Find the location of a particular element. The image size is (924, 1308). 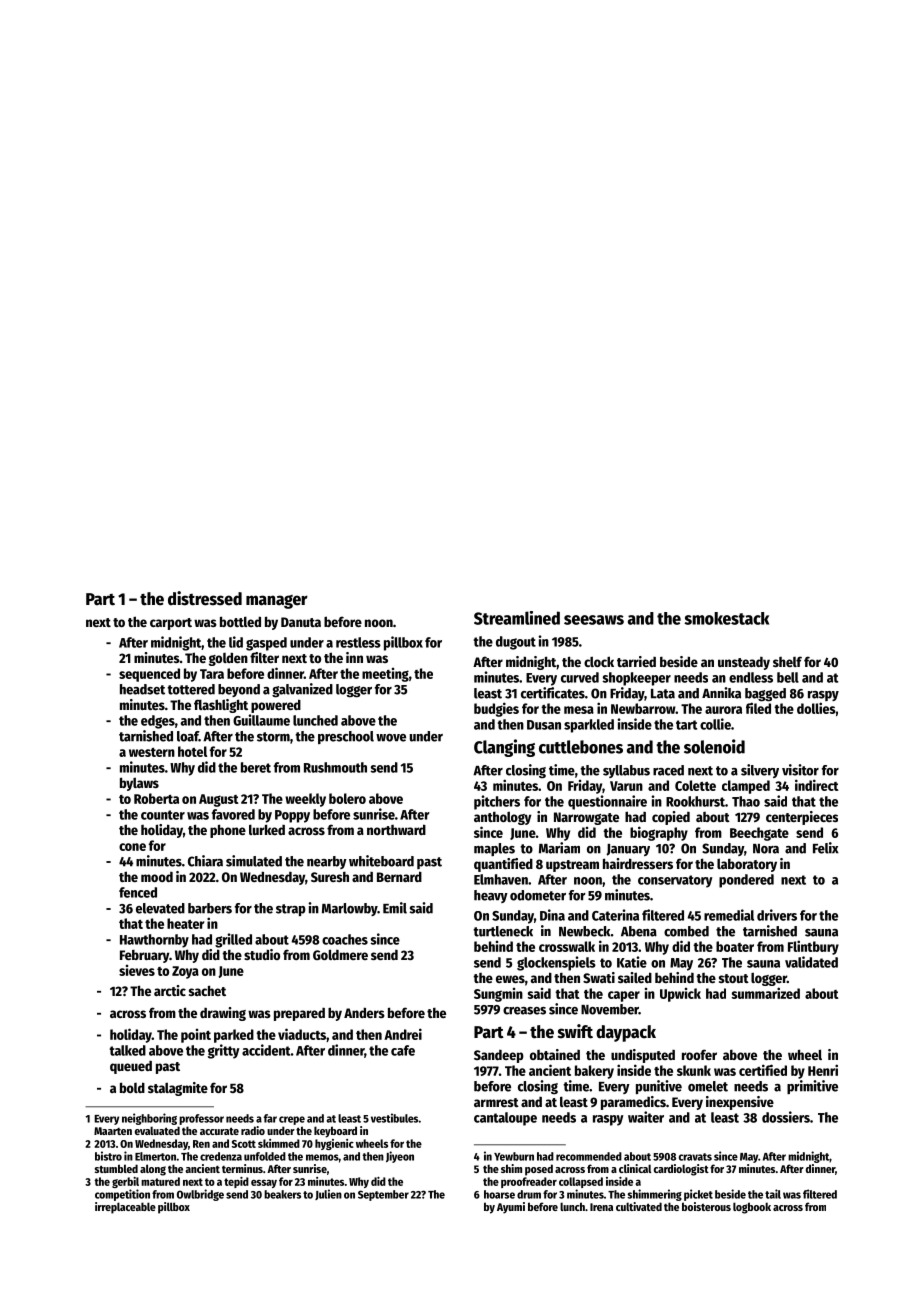

distressed is located at coordinates (205, 598).
